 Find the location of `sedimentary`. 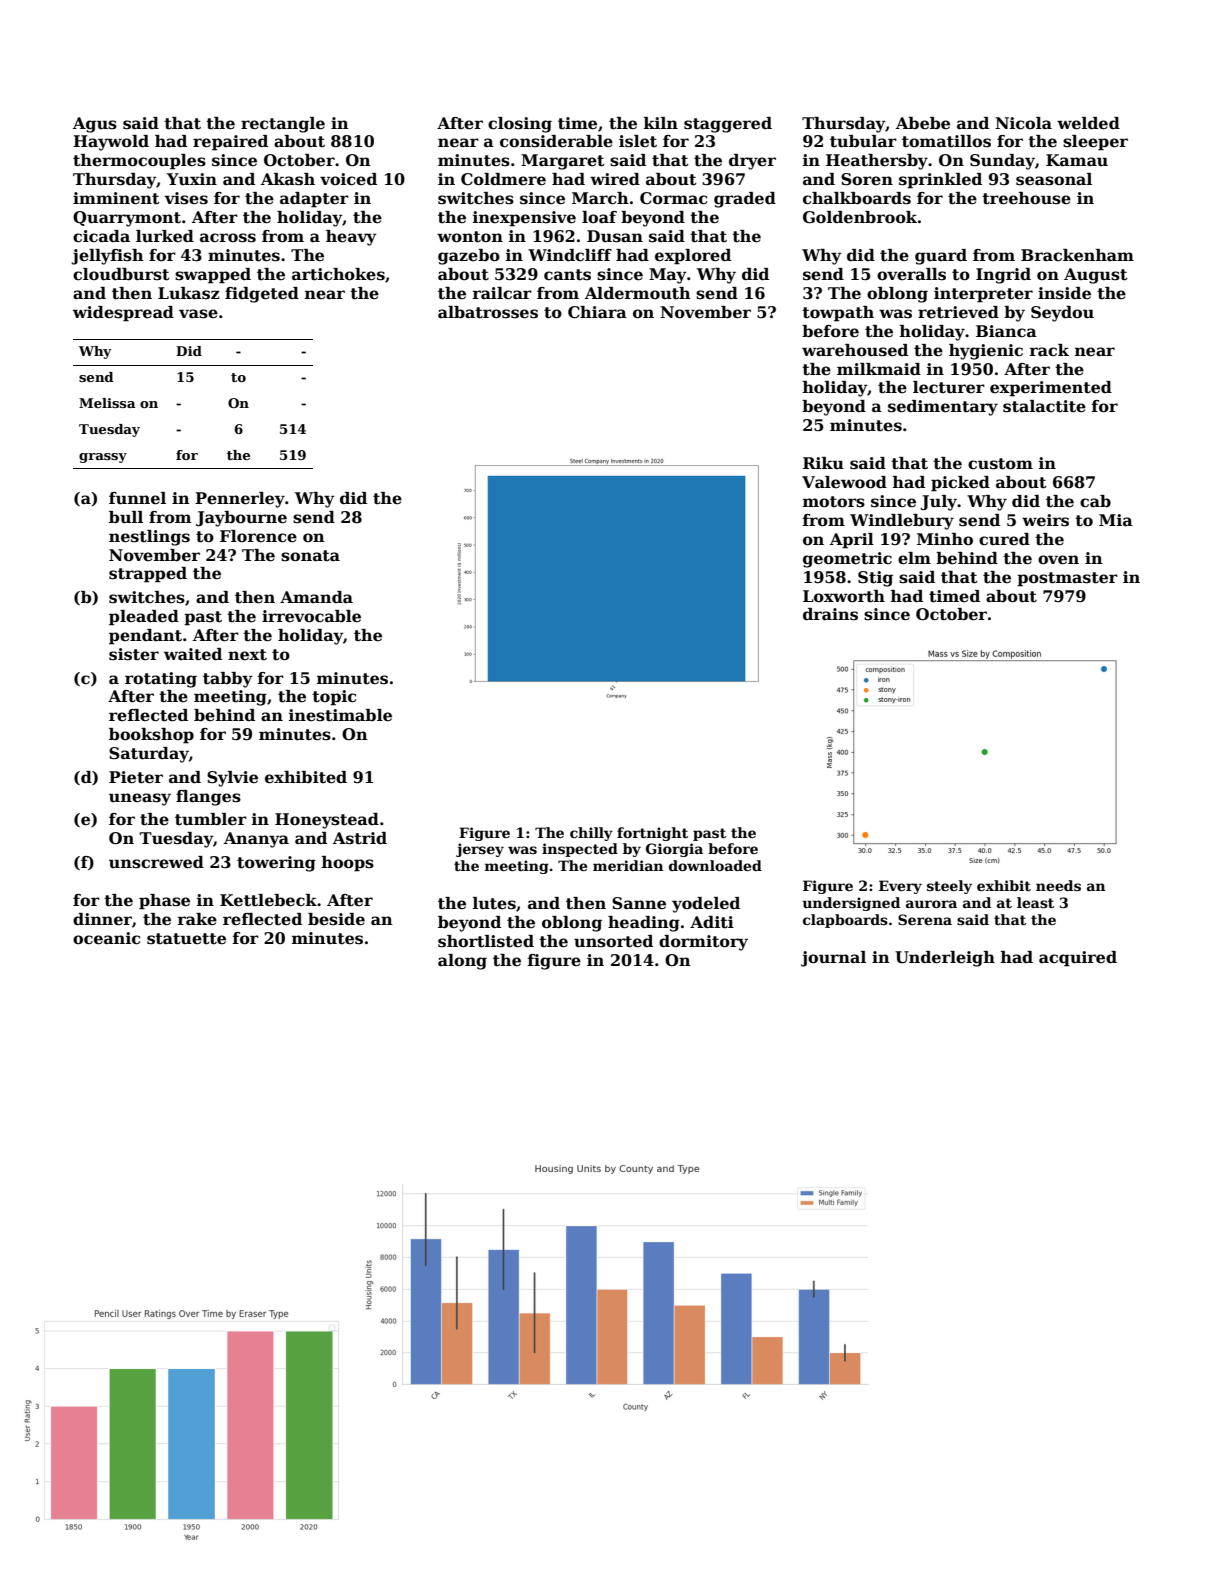

sedimentary is located at coordinates (943, 408).
